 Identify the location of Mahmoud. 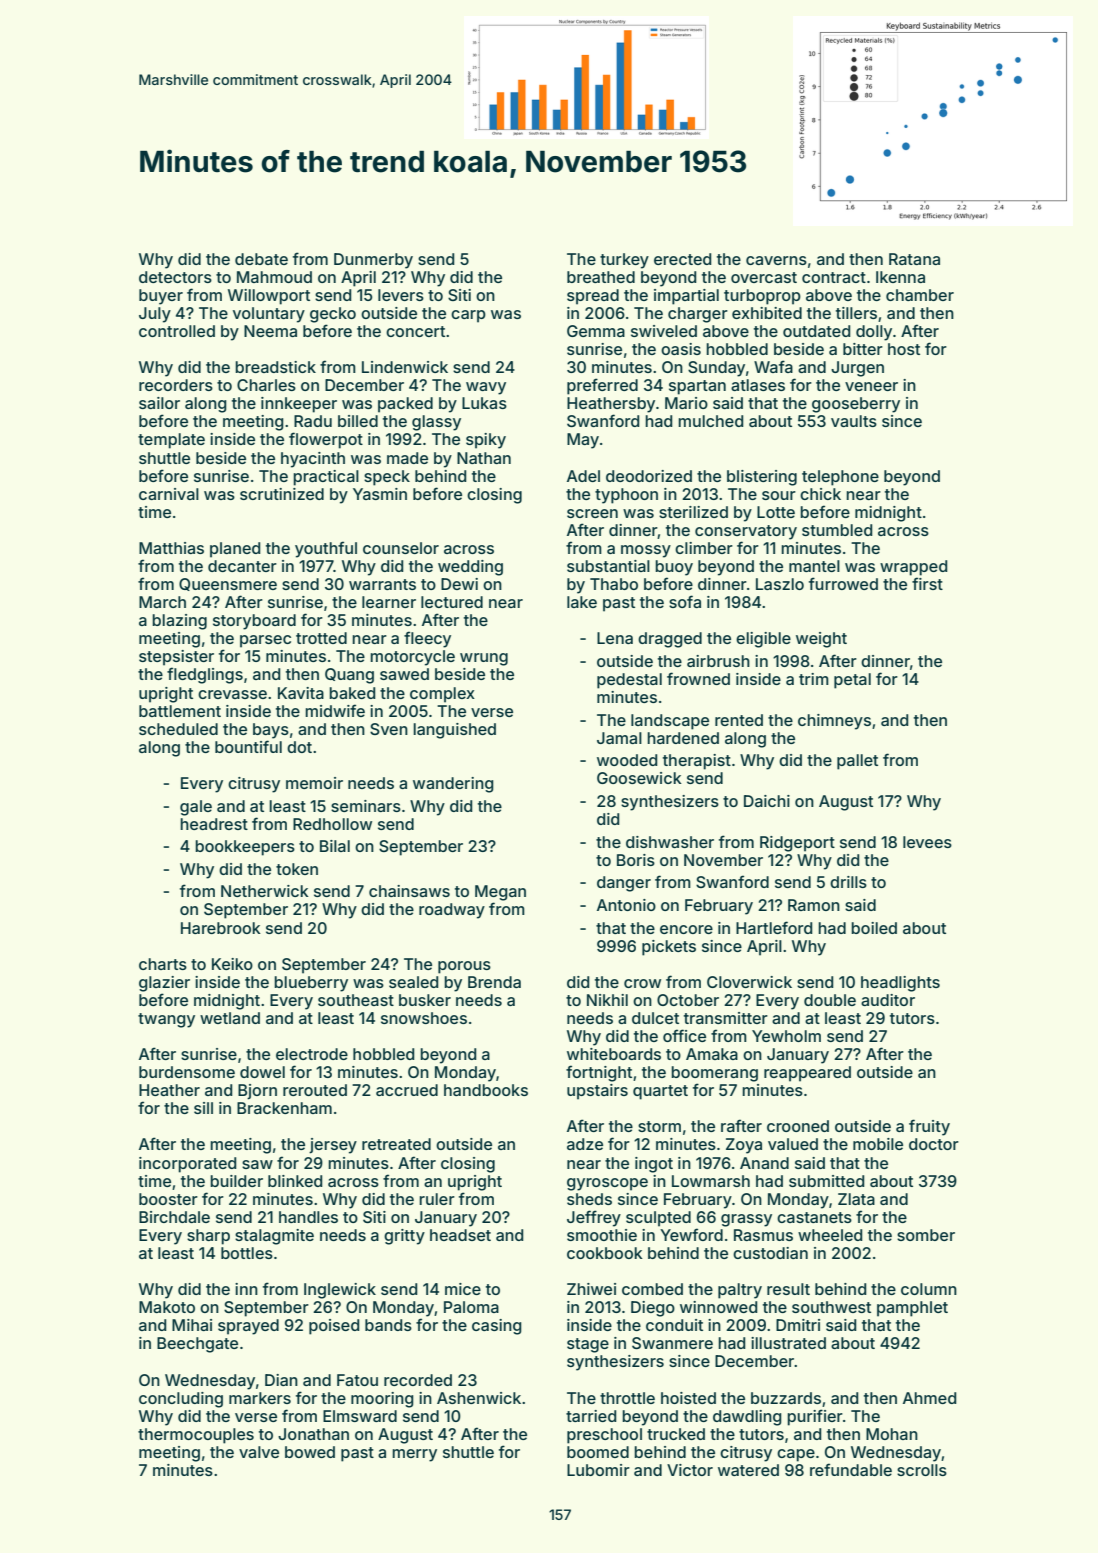
(274, 277).
